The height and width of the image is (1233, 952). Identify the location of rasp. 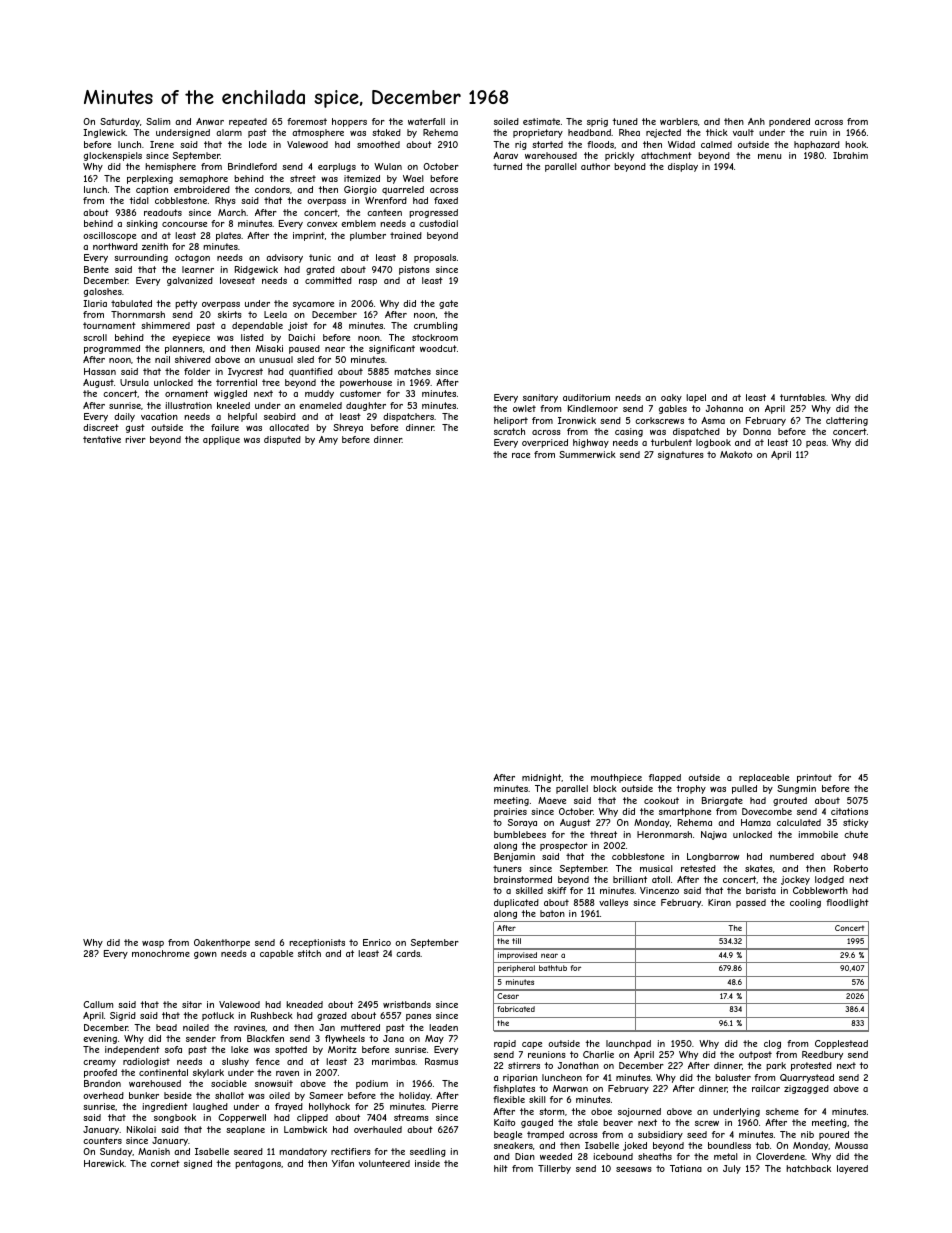
(368, 282).
